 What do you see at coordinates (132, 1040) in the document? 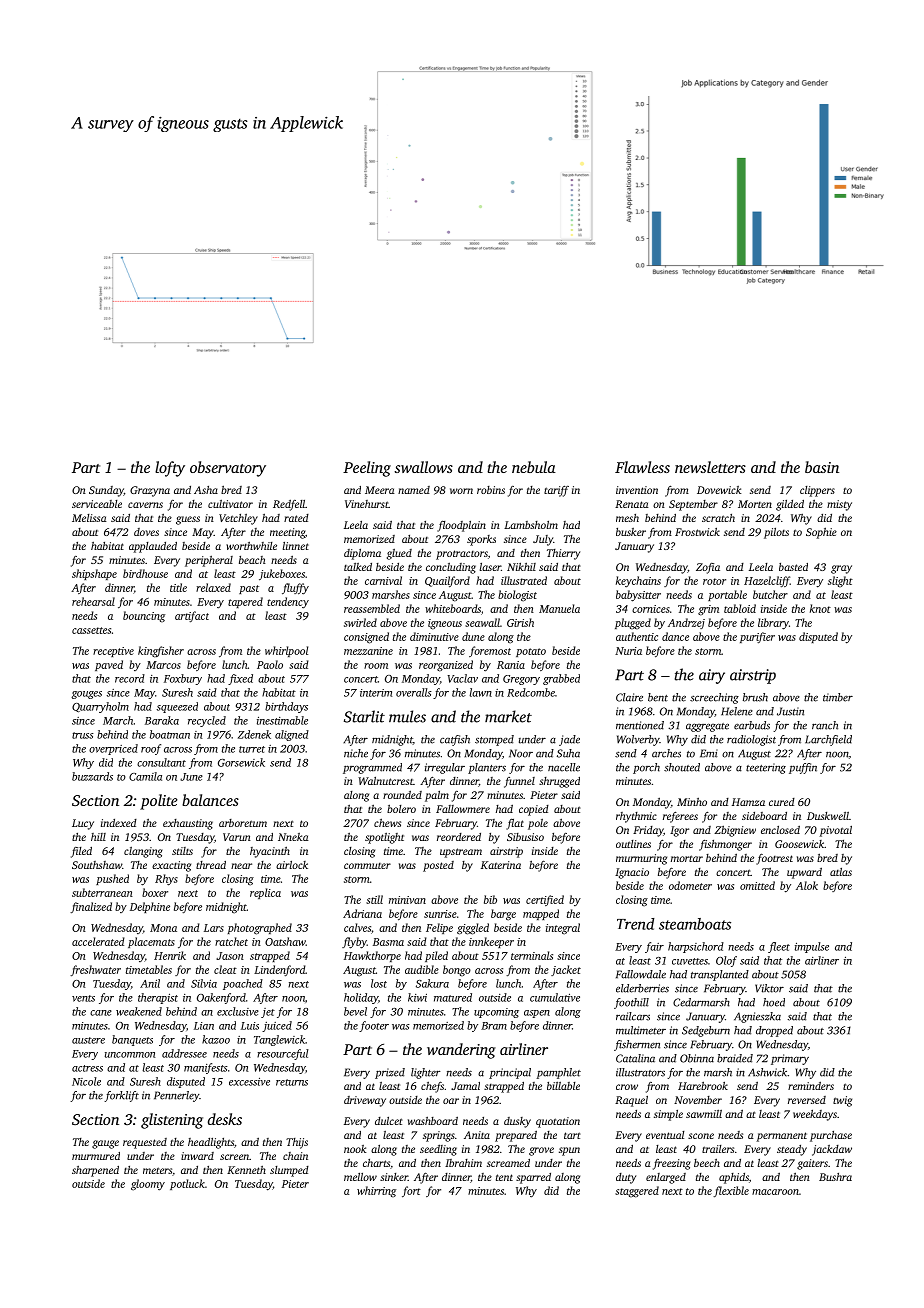
I see `banquets` at bounding box center [132, 1040].
